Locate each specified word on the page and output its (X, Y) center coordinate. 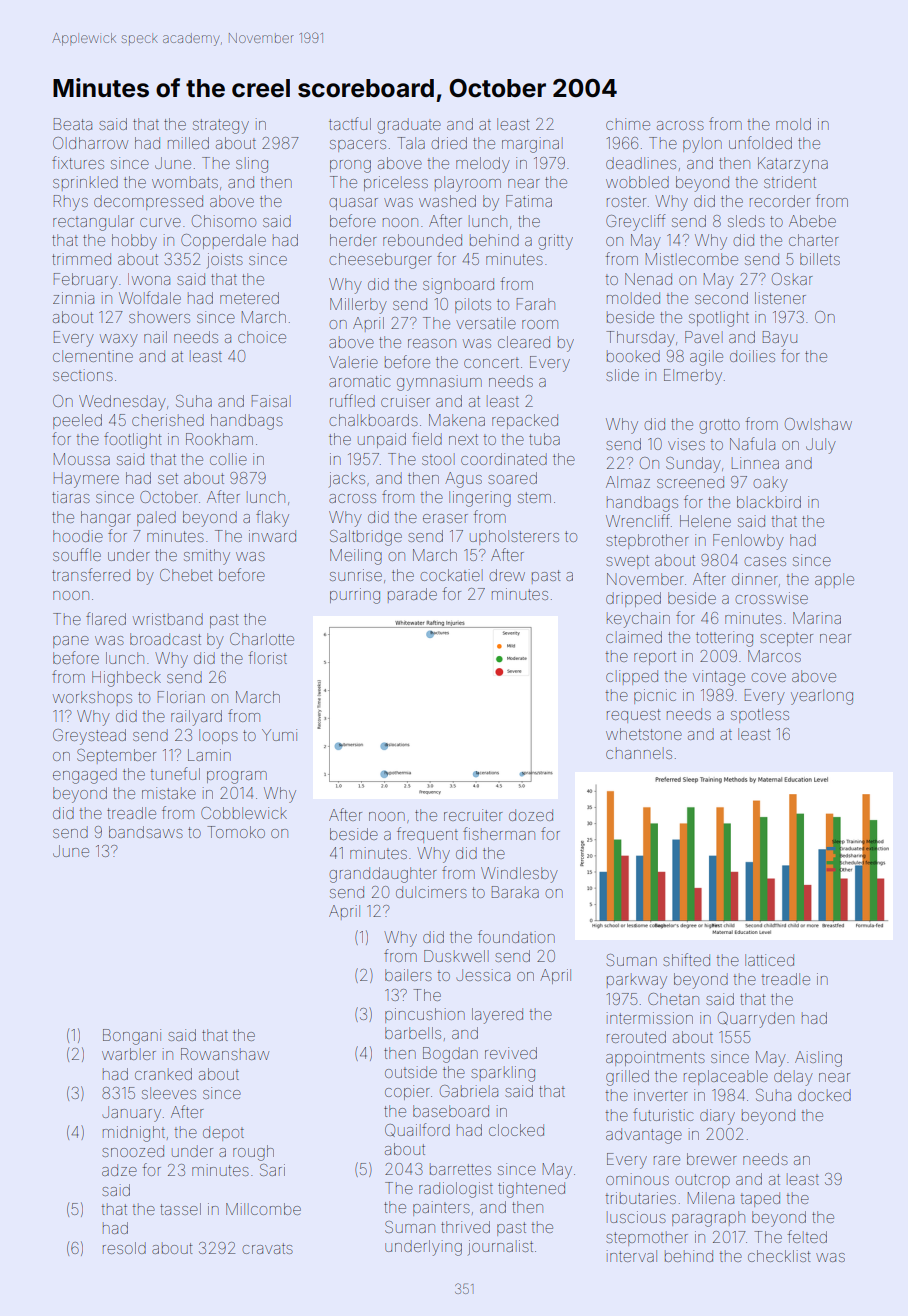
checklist (779, 1256)
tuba (544, 439)
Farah (536, 304)
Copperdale (223, 241)
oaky (770, 485)
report (655, 658)
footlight (132, 440)
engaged (85, 777)
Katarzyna (793, 165)
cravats (267, 1248)
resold (124, 1248)
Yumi (279, 735)
